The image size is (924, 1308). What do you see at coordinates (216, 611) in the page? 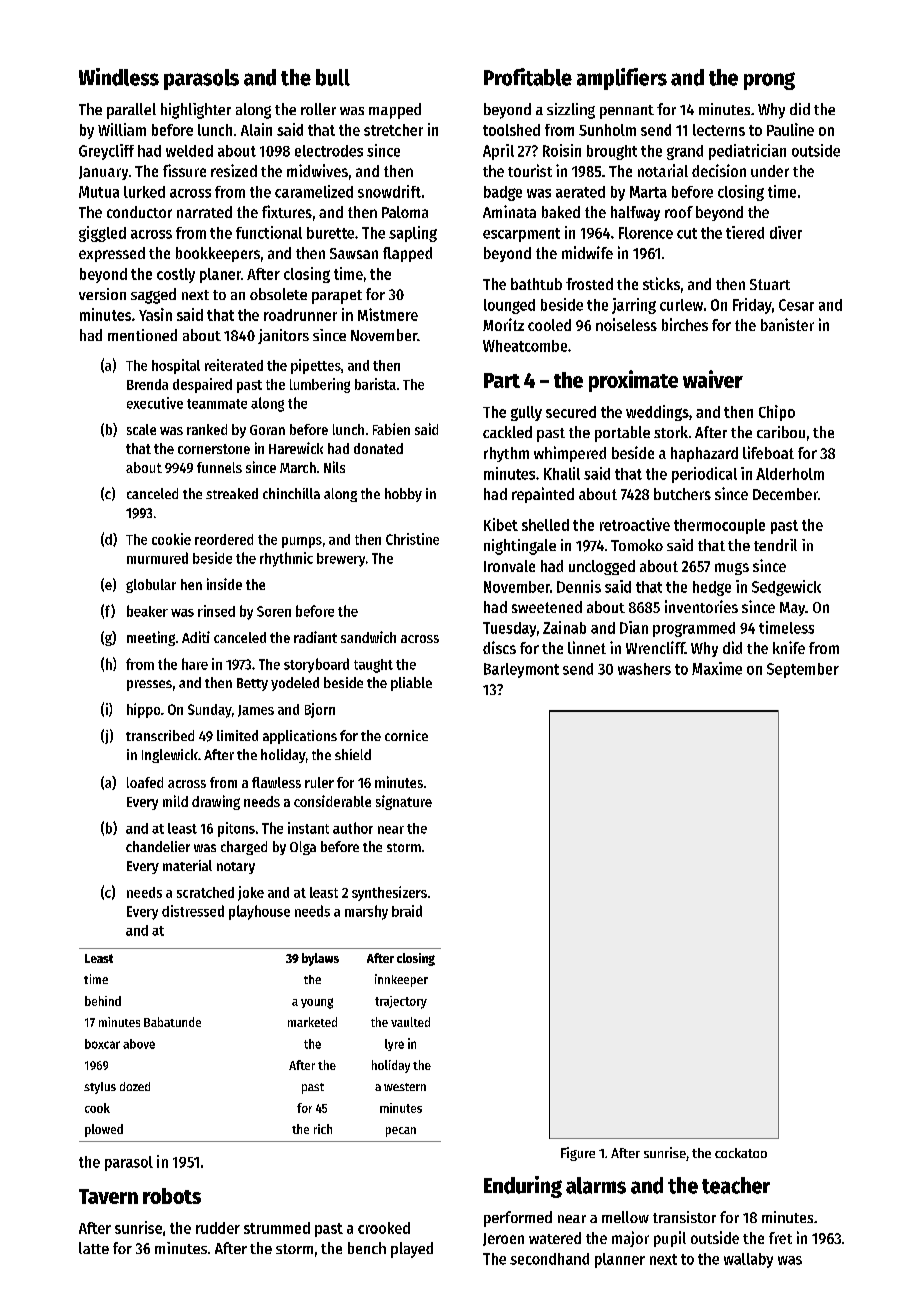
I see `rinsed` at bounding box center [216, 611].
